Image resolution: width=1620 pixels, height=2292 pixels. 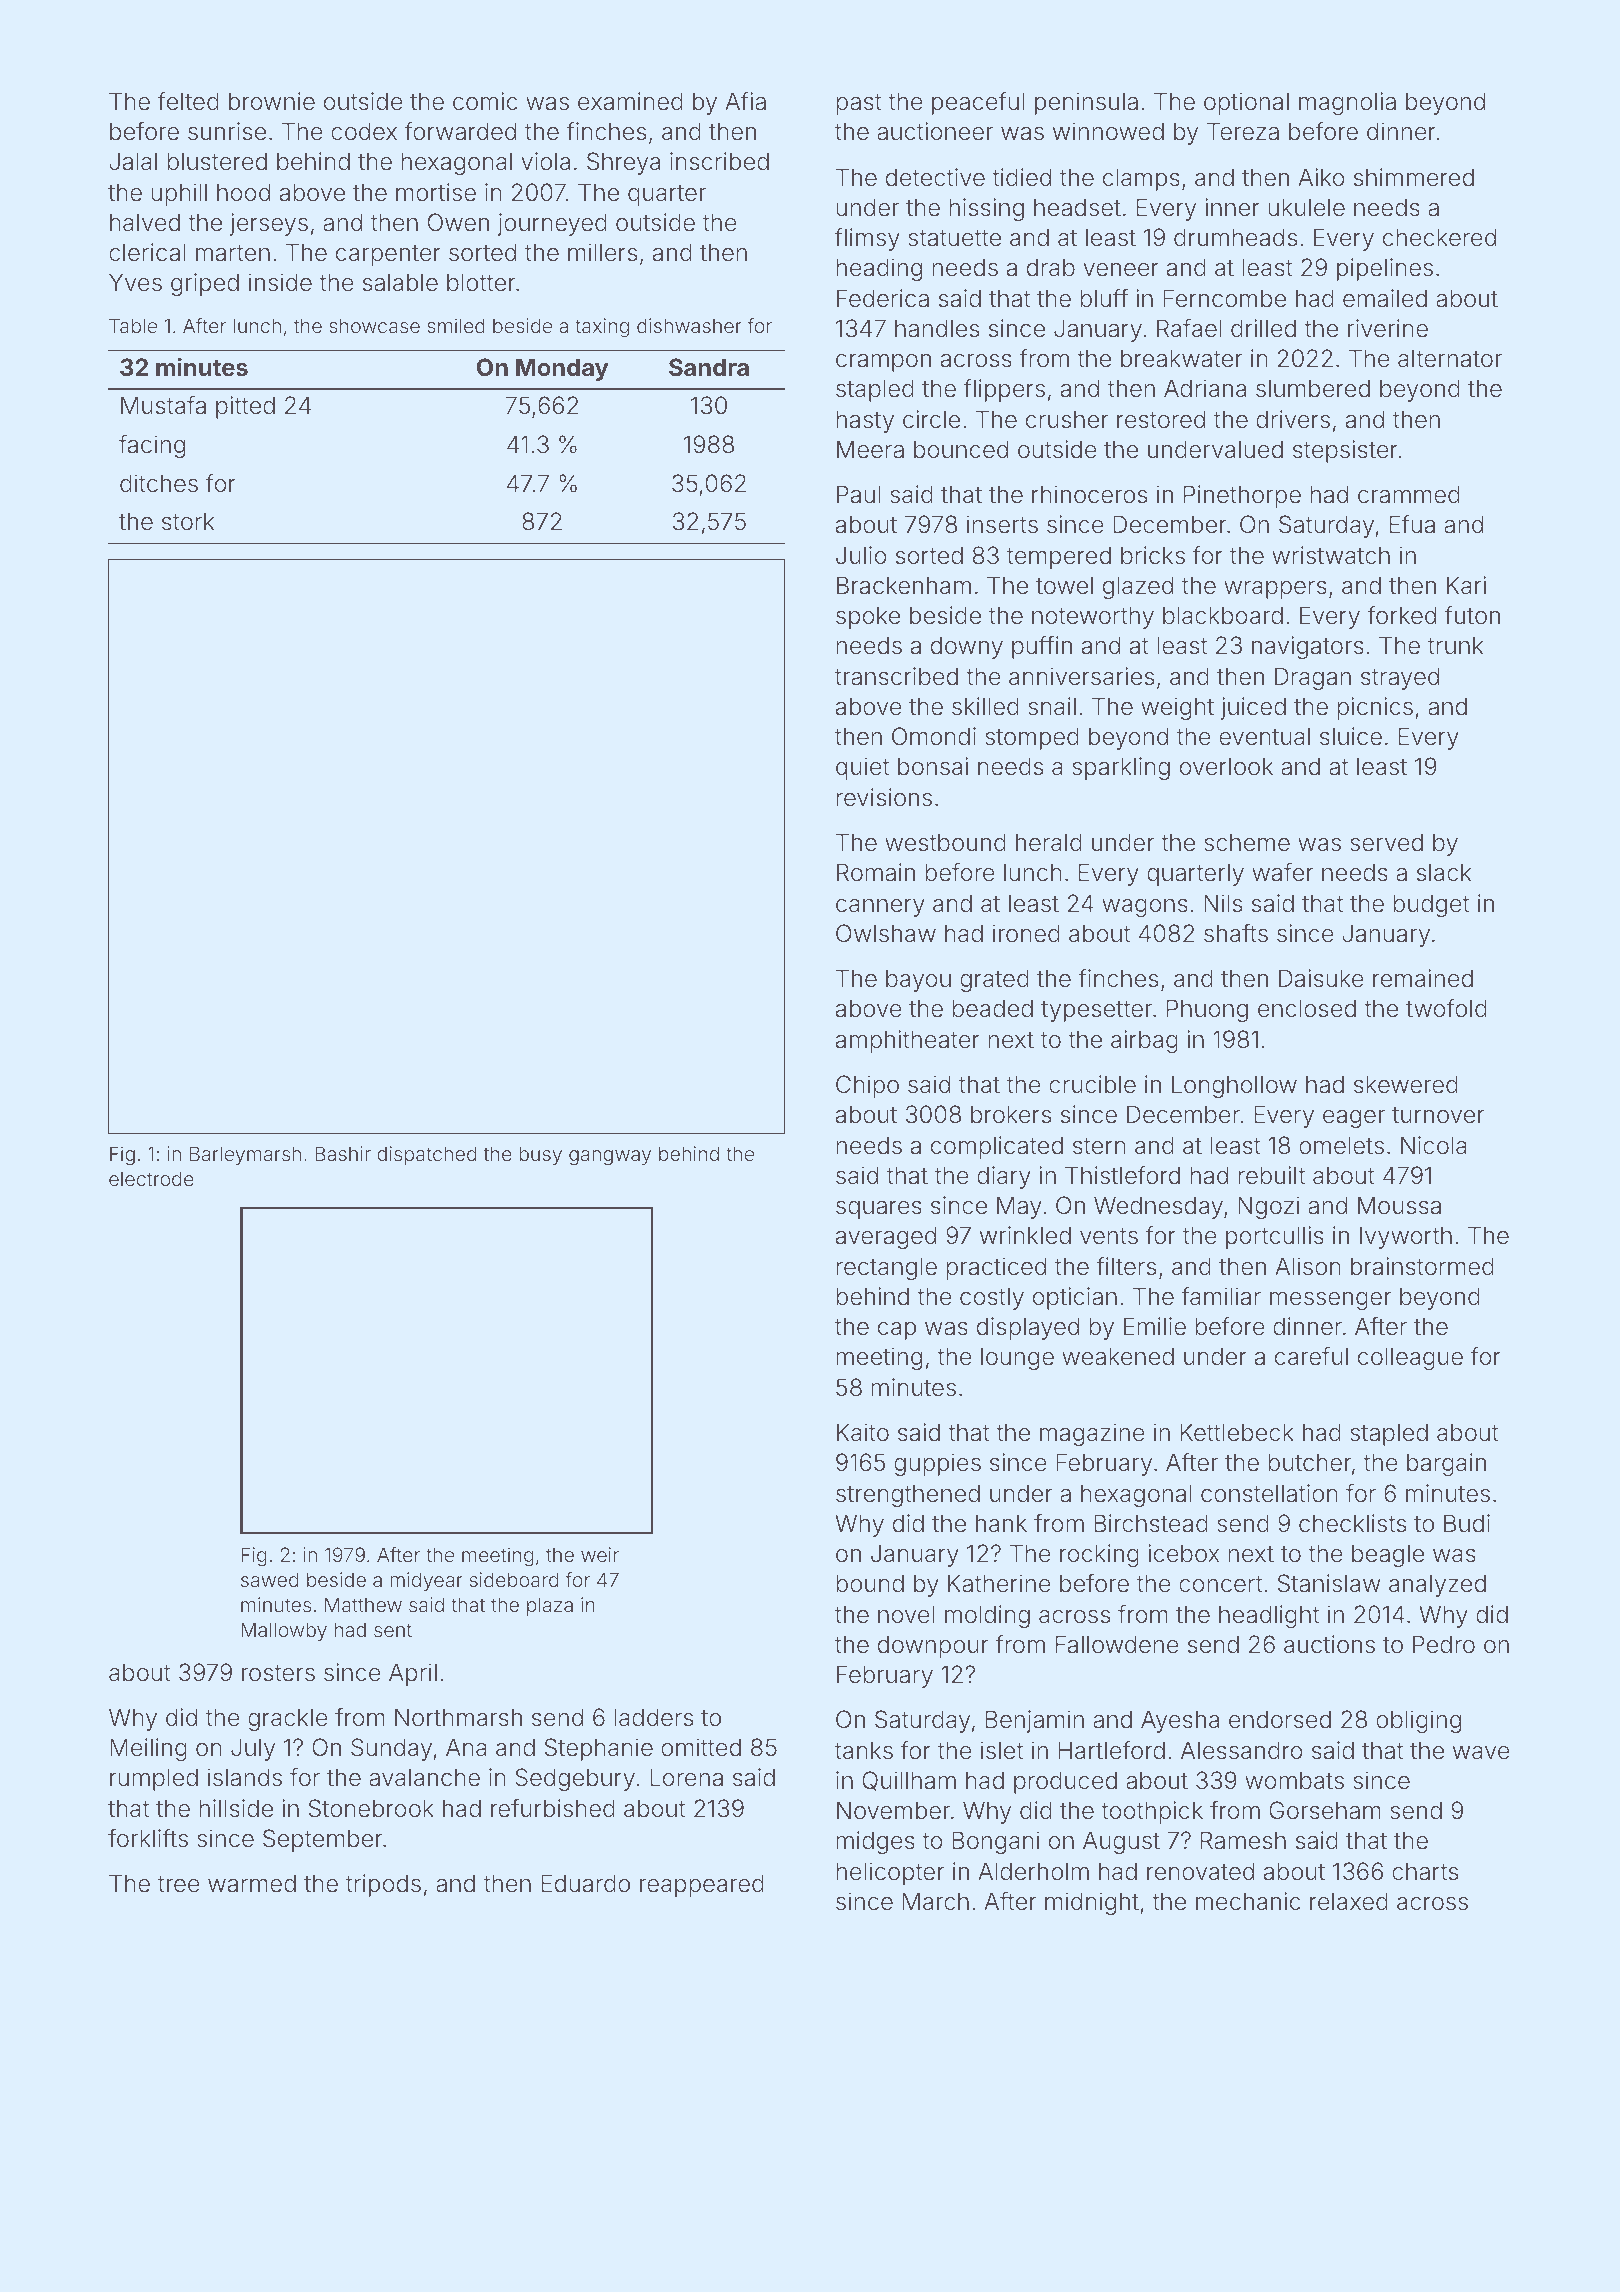 I want to click on islands, so click(x=245, y=1777).
